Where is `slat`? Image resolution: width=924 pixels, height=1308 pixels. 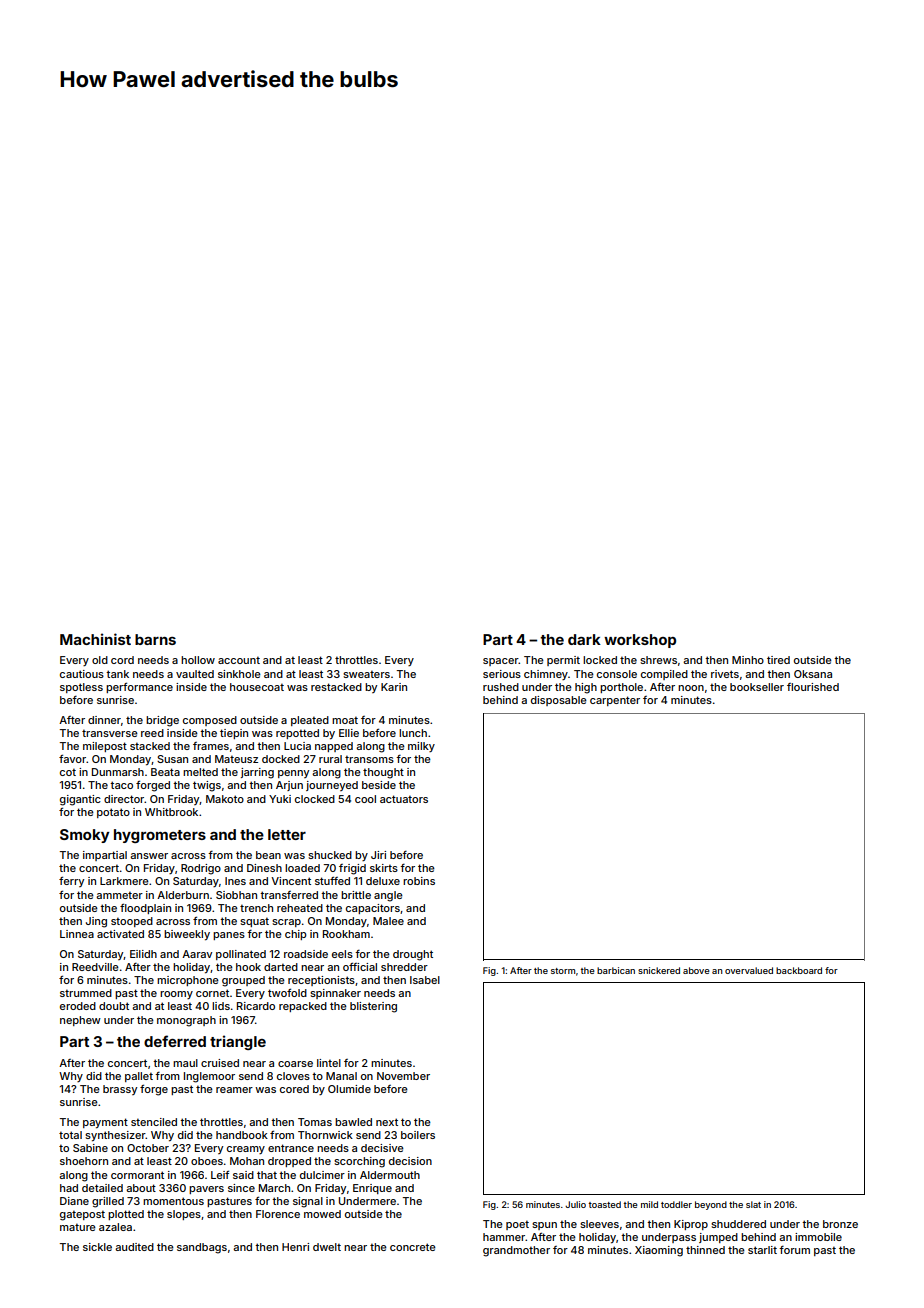
slat is located at coordinates (753, 1204).
